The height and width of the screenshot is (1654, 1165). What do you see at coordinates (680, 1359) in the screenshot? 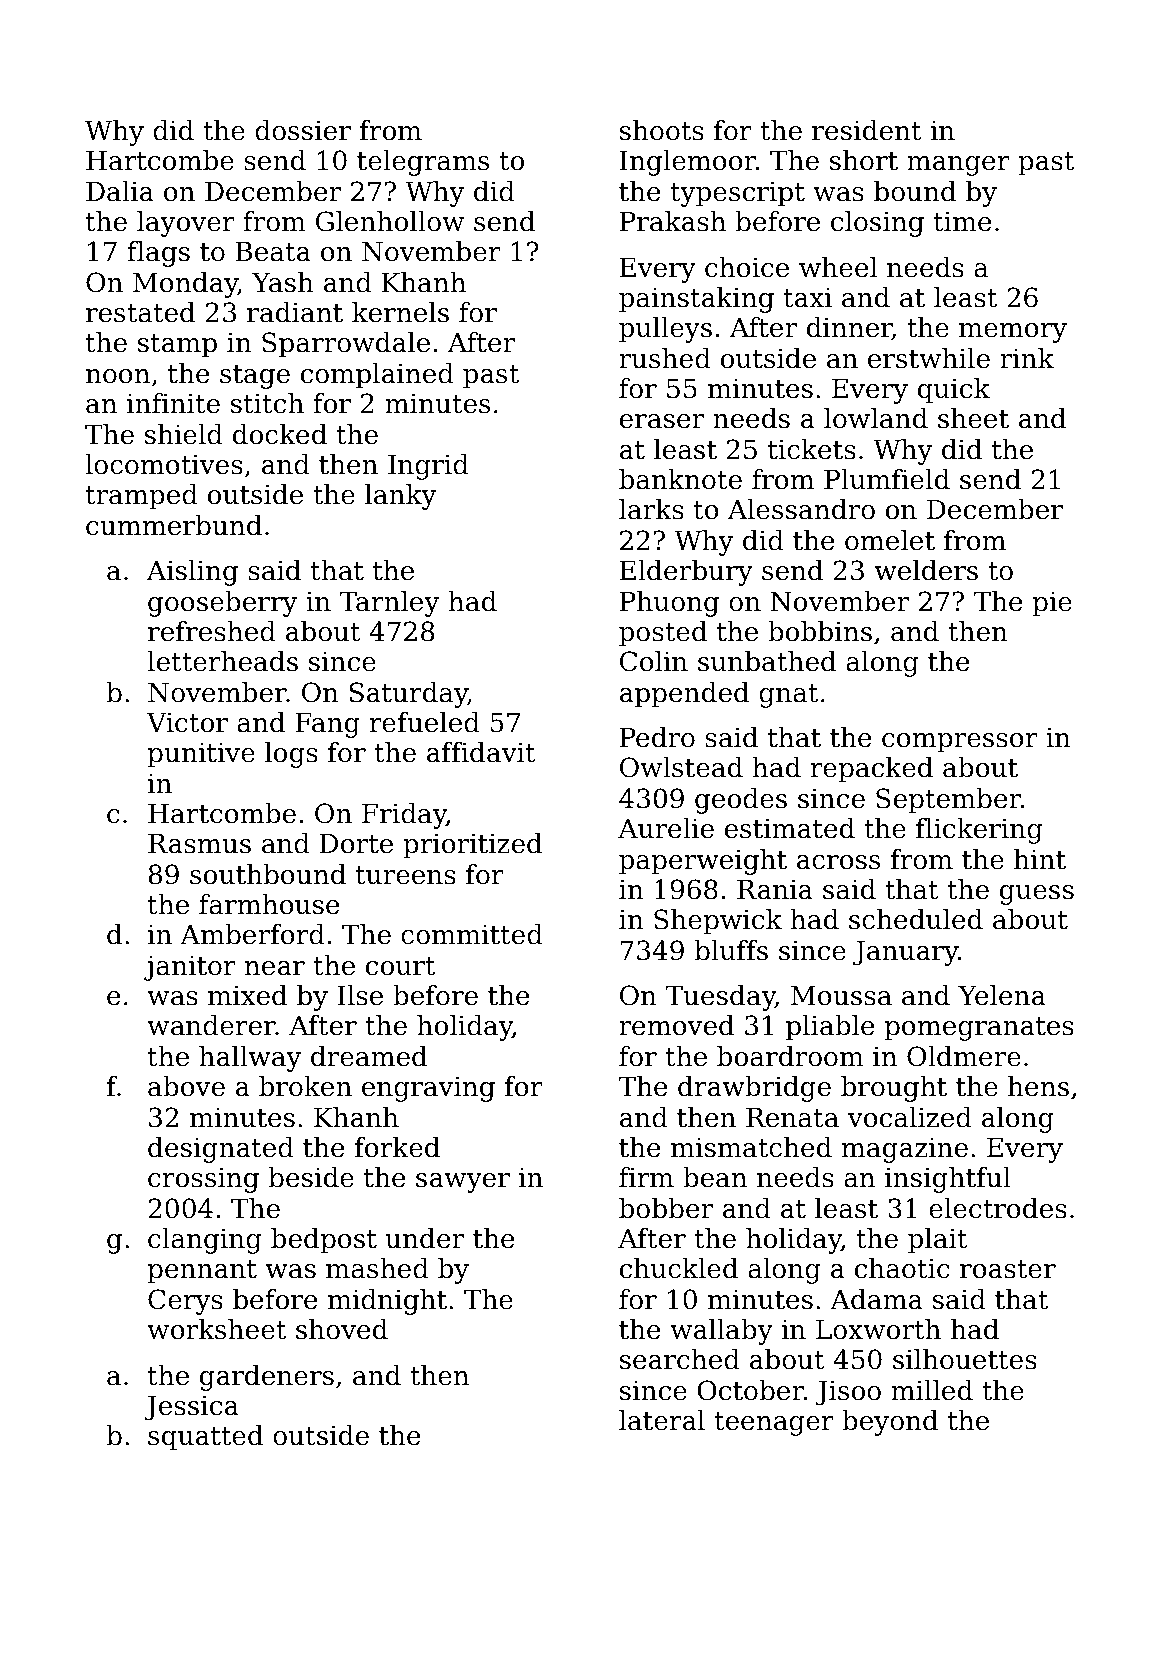
I see `searched` at bounding box center [680, 1359].
